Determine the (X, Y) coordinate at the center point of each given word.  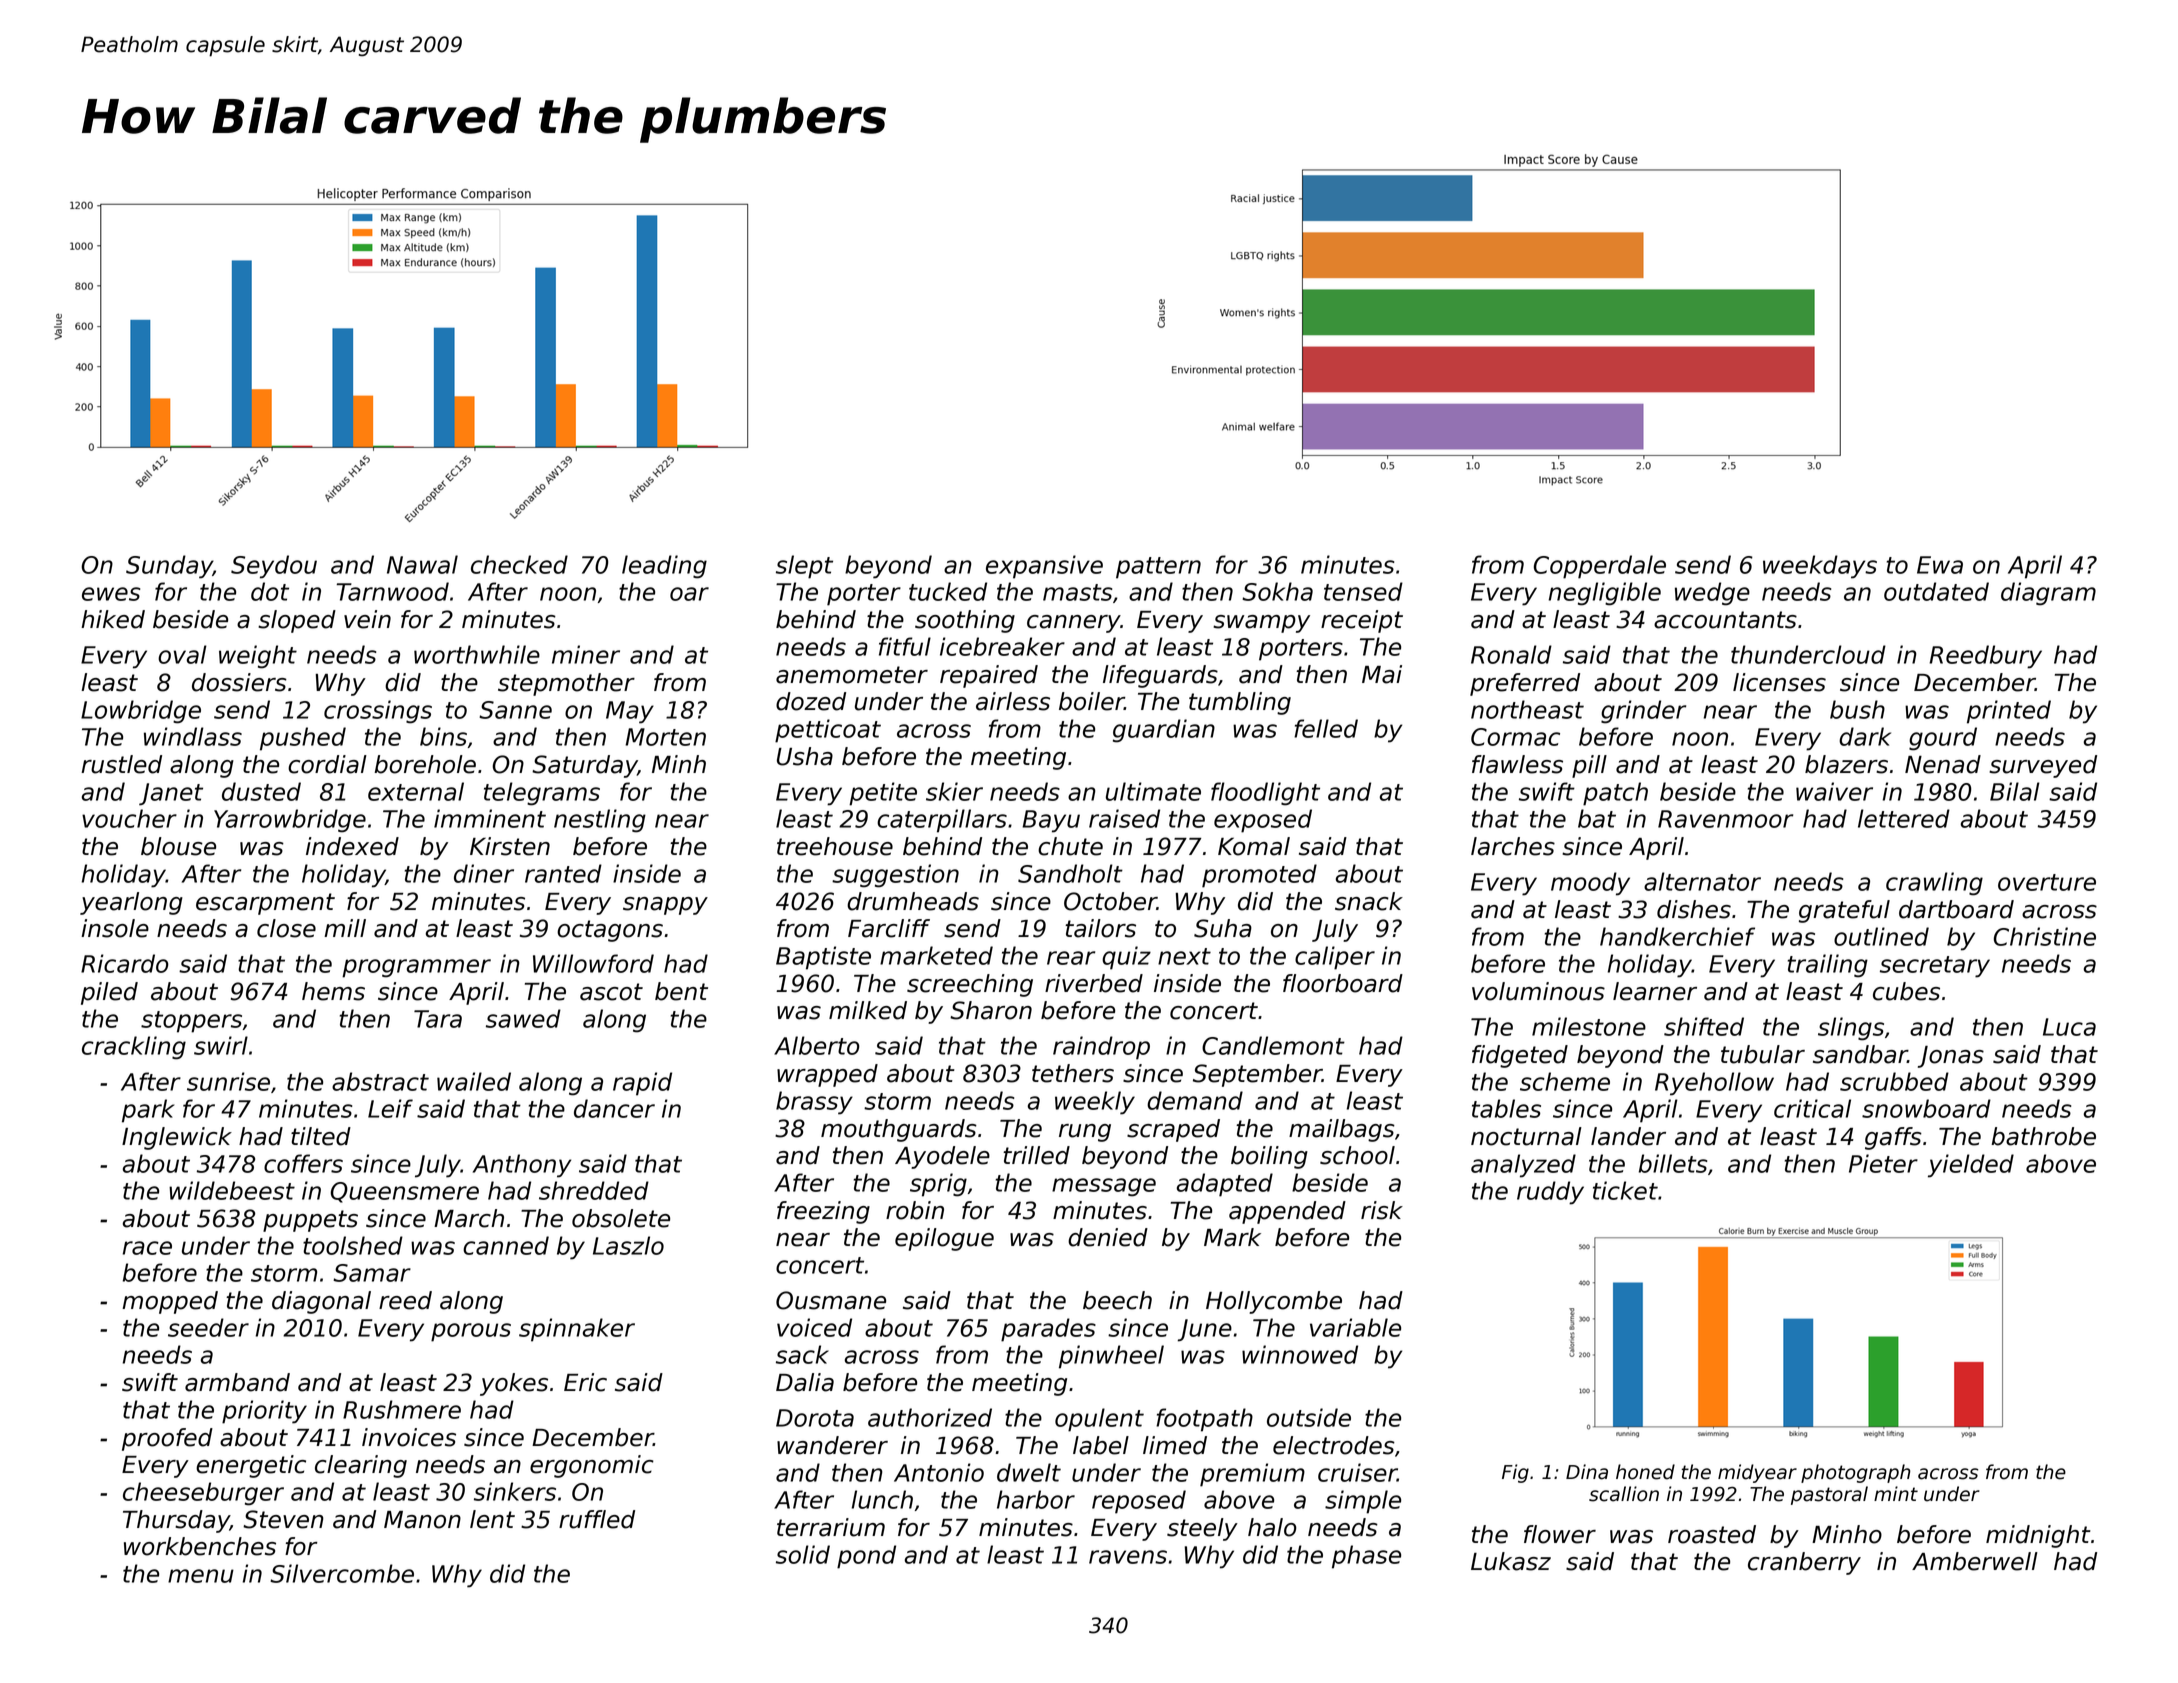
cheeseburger (203, 1494)
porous (471, 1332)
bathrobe (2043, 1136)
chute (1070, 846)
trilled (1036, 1155)
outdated (1936, 591)
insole (115, 928)
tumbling (1240, 703)
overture (2047, 882)
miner (586, 654)
